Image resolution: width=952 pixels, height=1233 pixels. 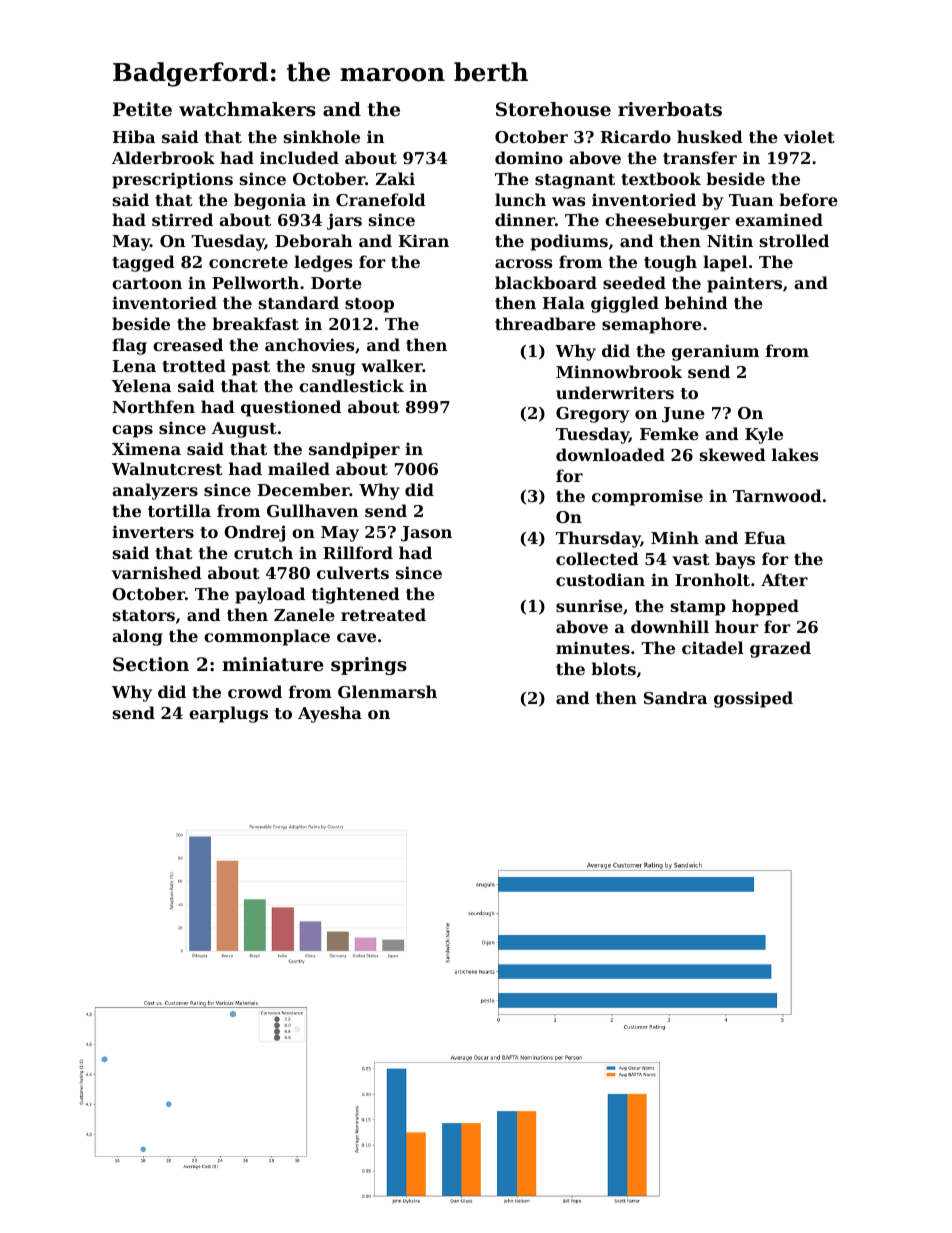 I want to click on riverboats, so click(x=670, y=109).
